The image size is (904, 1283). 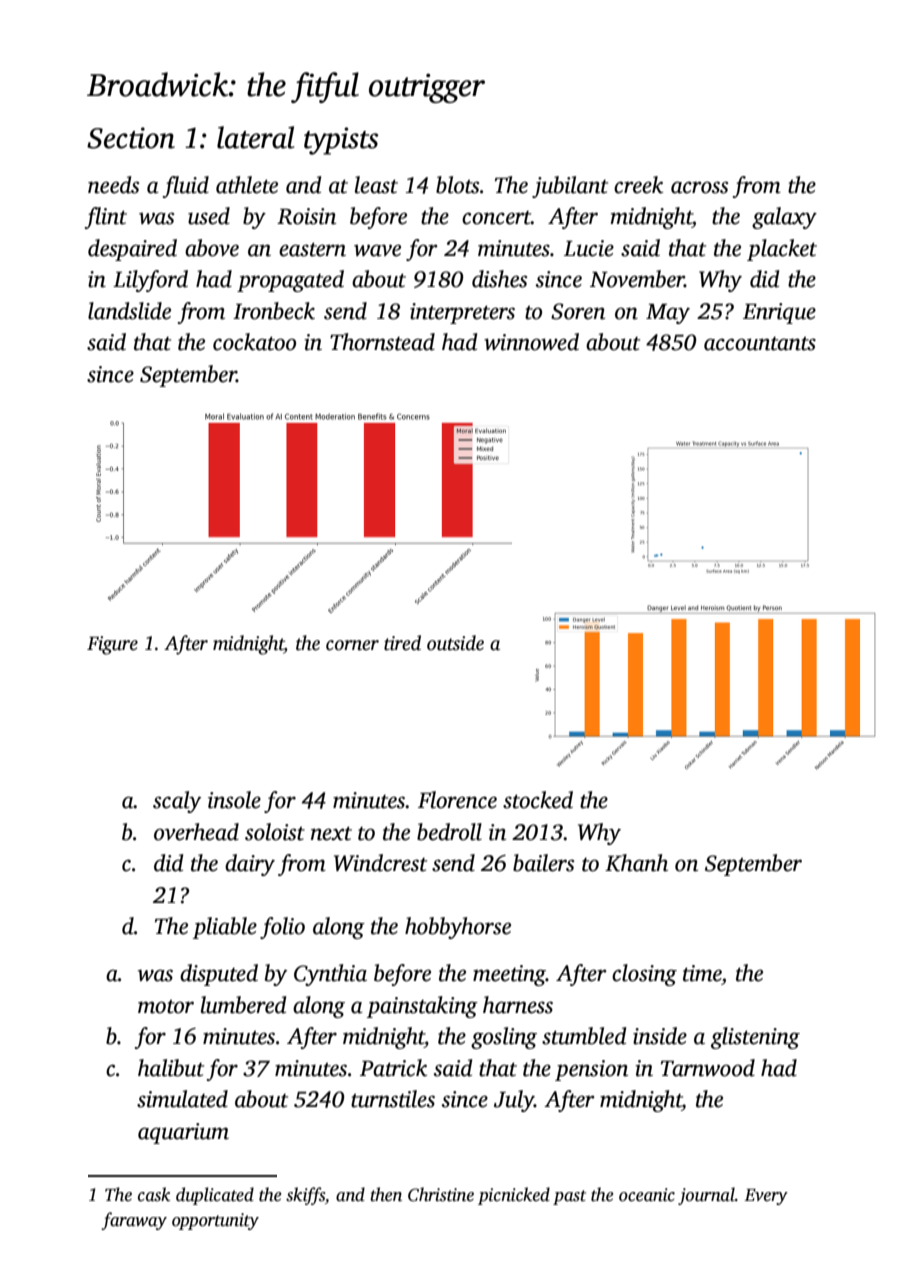 What do you see at coordinates (531, 342) in the screenshot?
I see `winnowed` at bounding box center [531, 342].
